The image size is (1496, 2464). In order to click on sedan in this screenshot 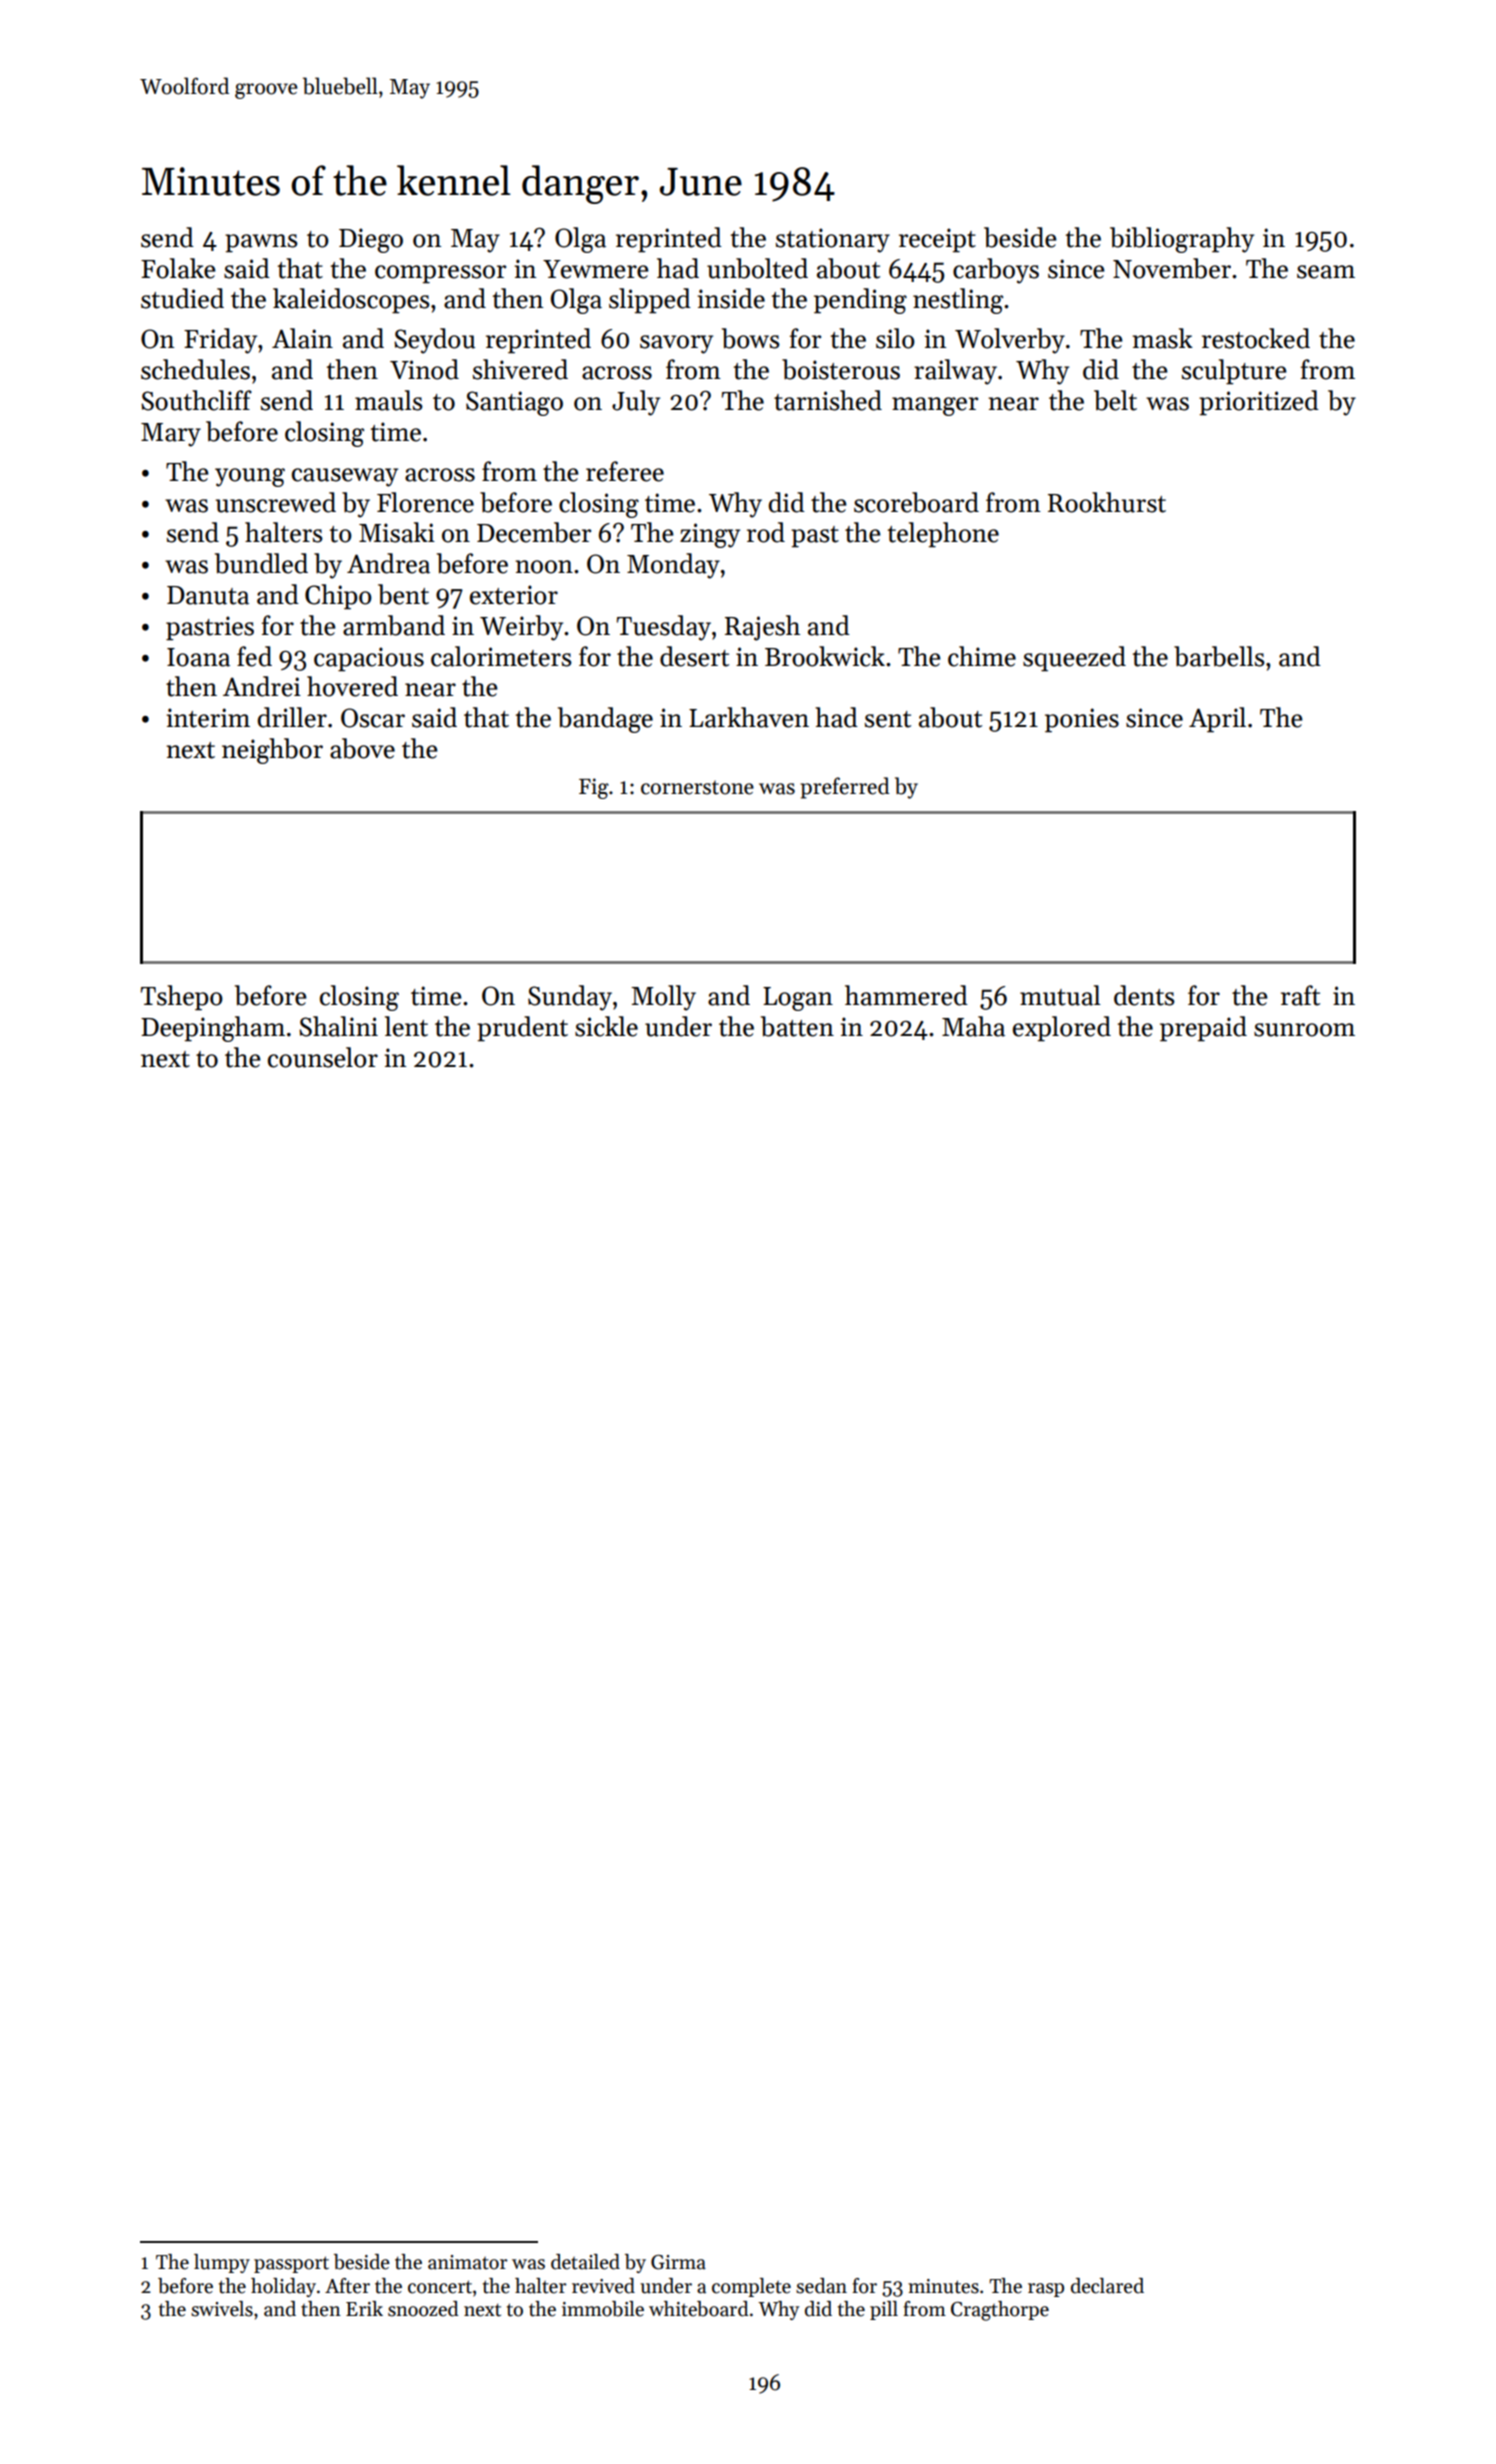, I will do `click(821, 2286)`.
